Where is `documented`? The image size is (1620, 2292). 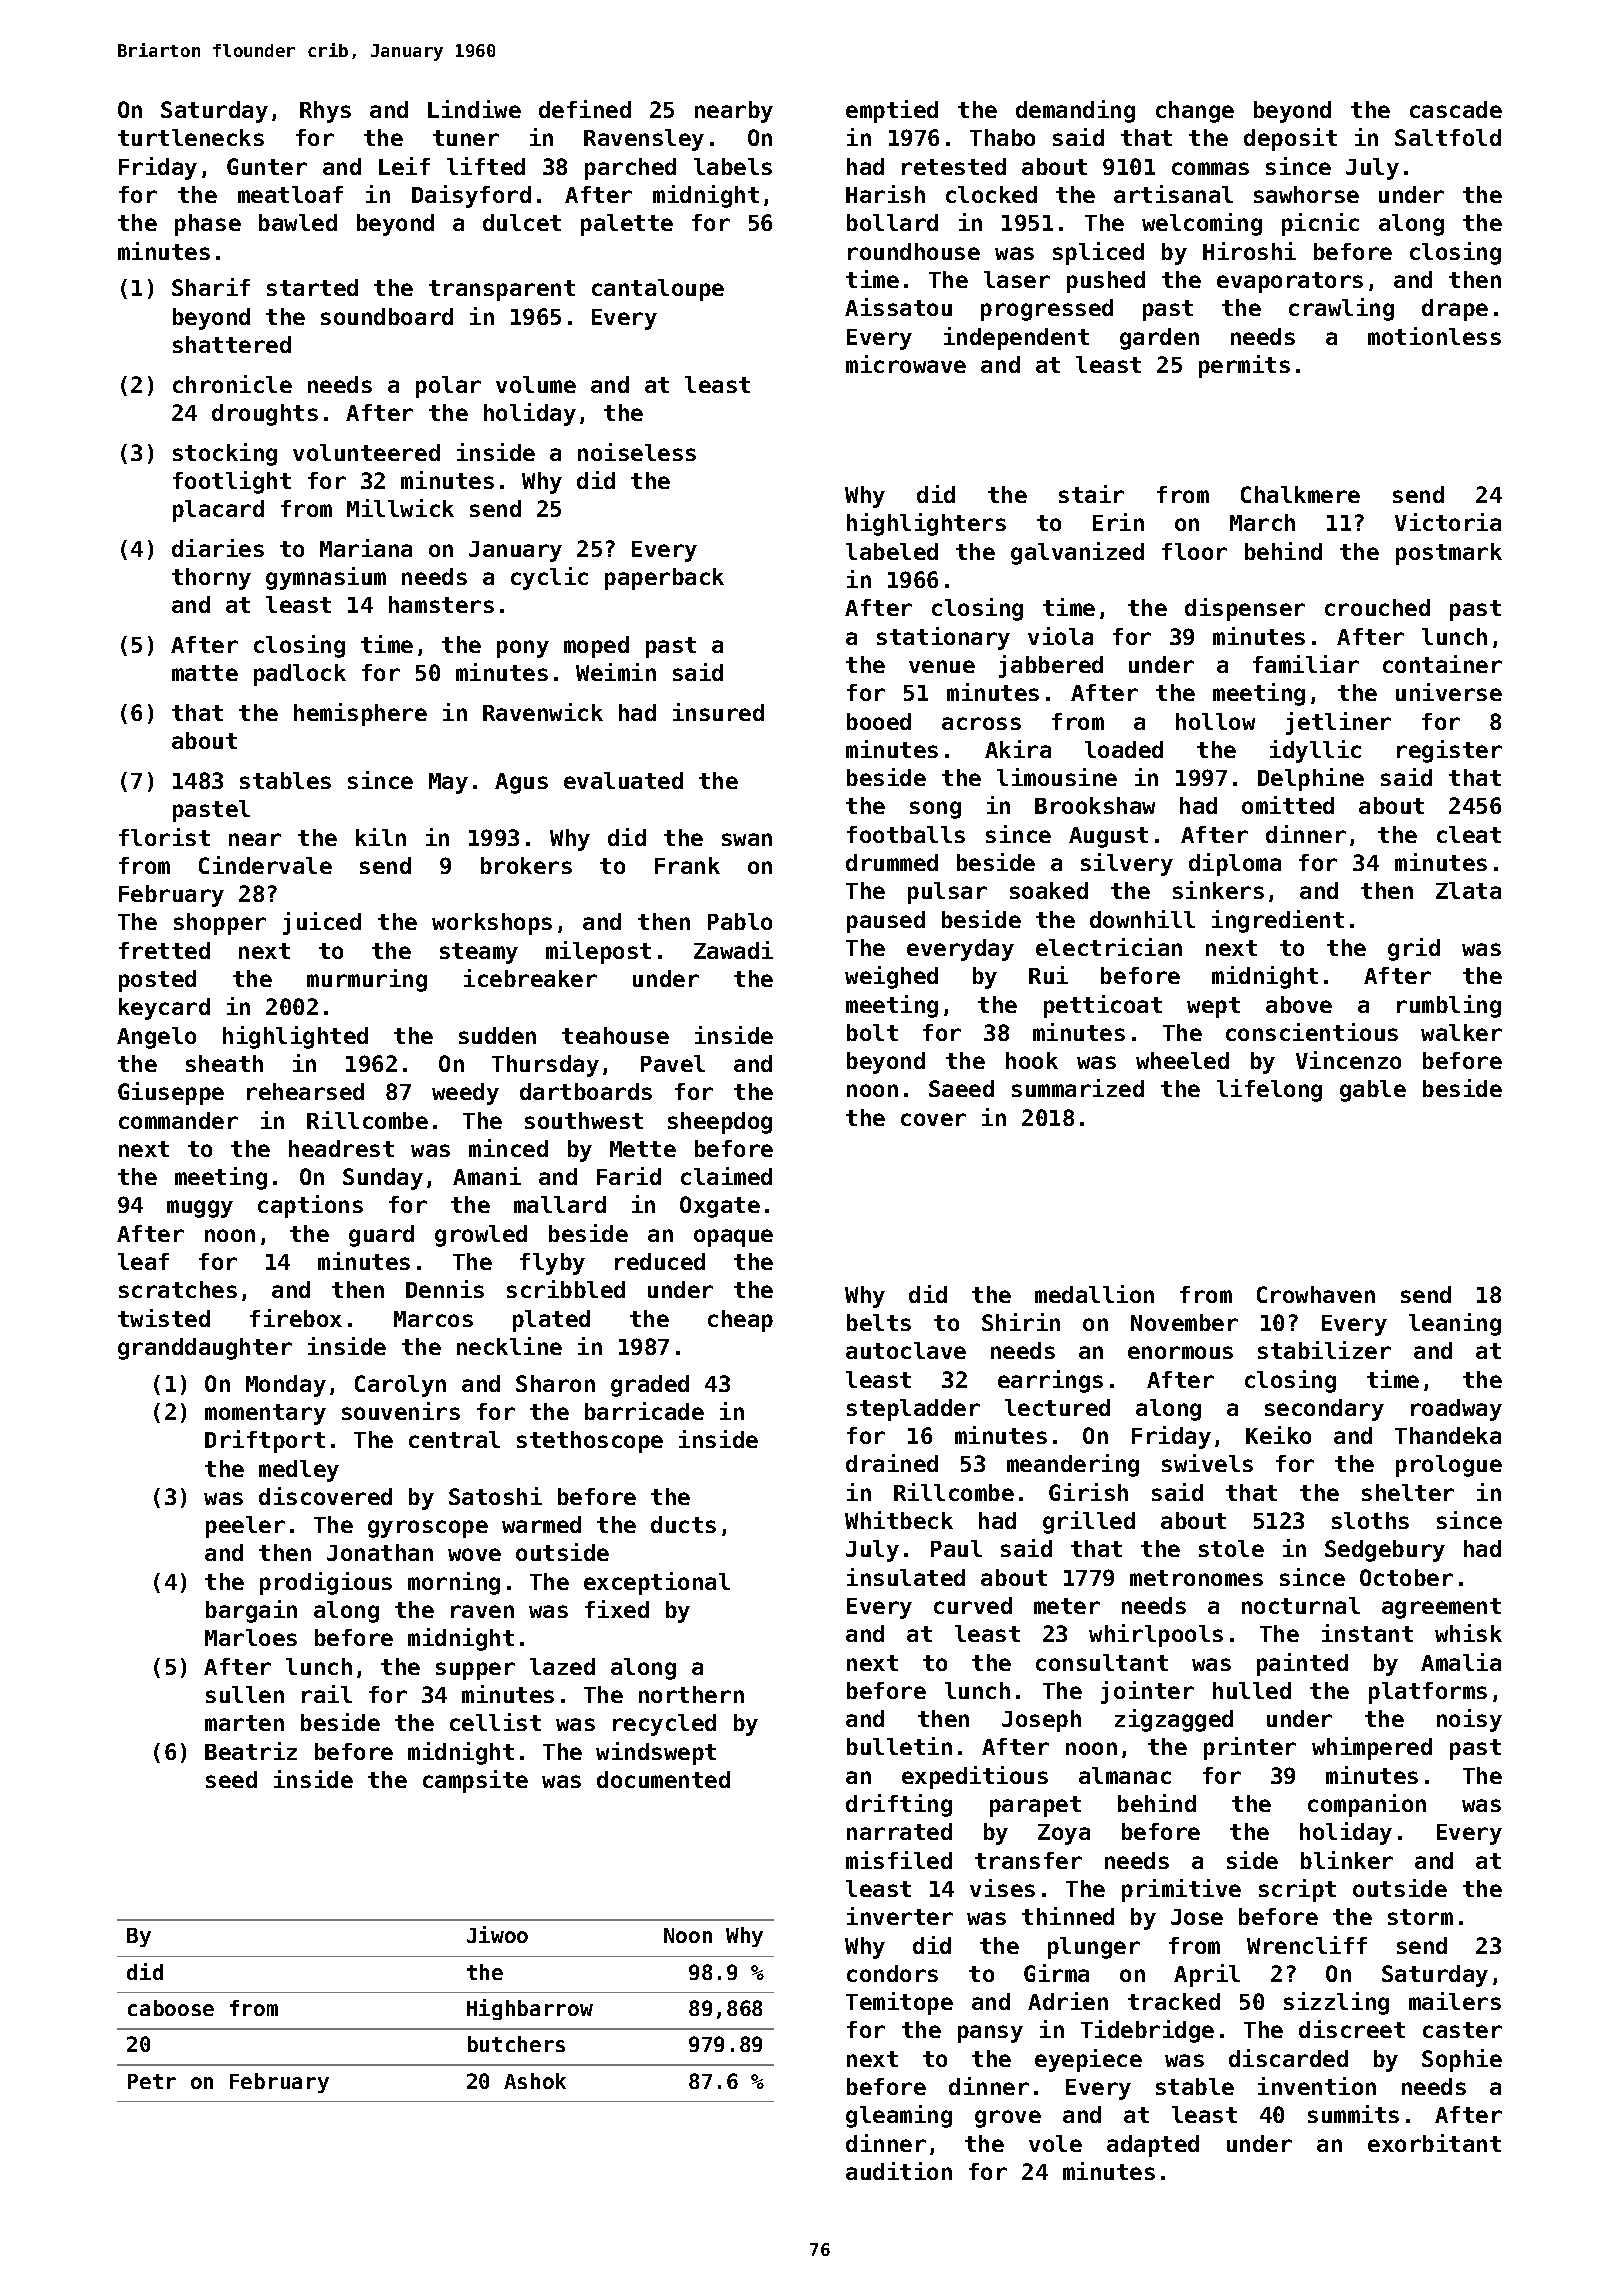
documented is located at coordinates (663, 1779).
